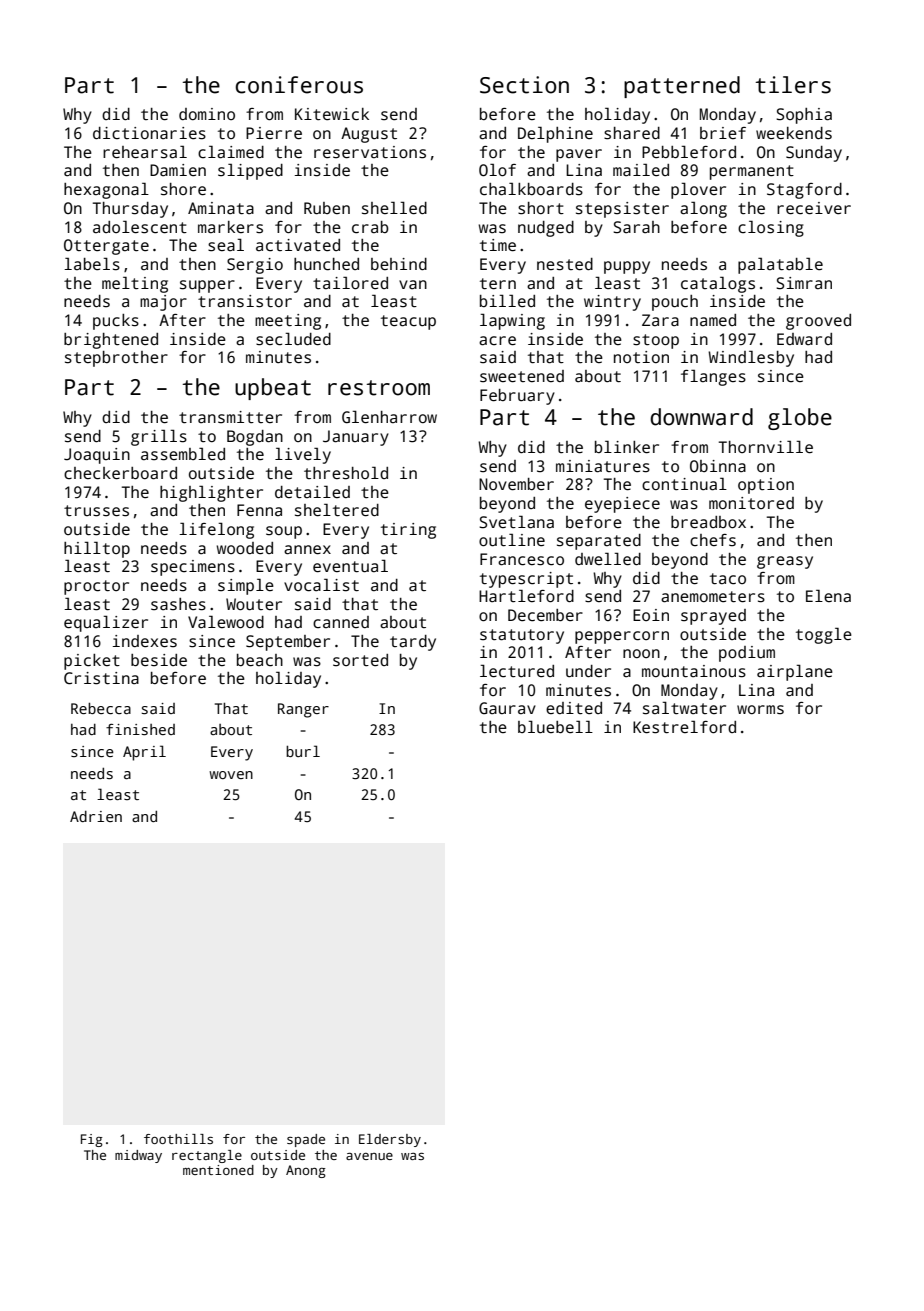  What do you see at coordinates (106, 623) in the page?
I see `equalizer` at bounding box center [106, 623].
